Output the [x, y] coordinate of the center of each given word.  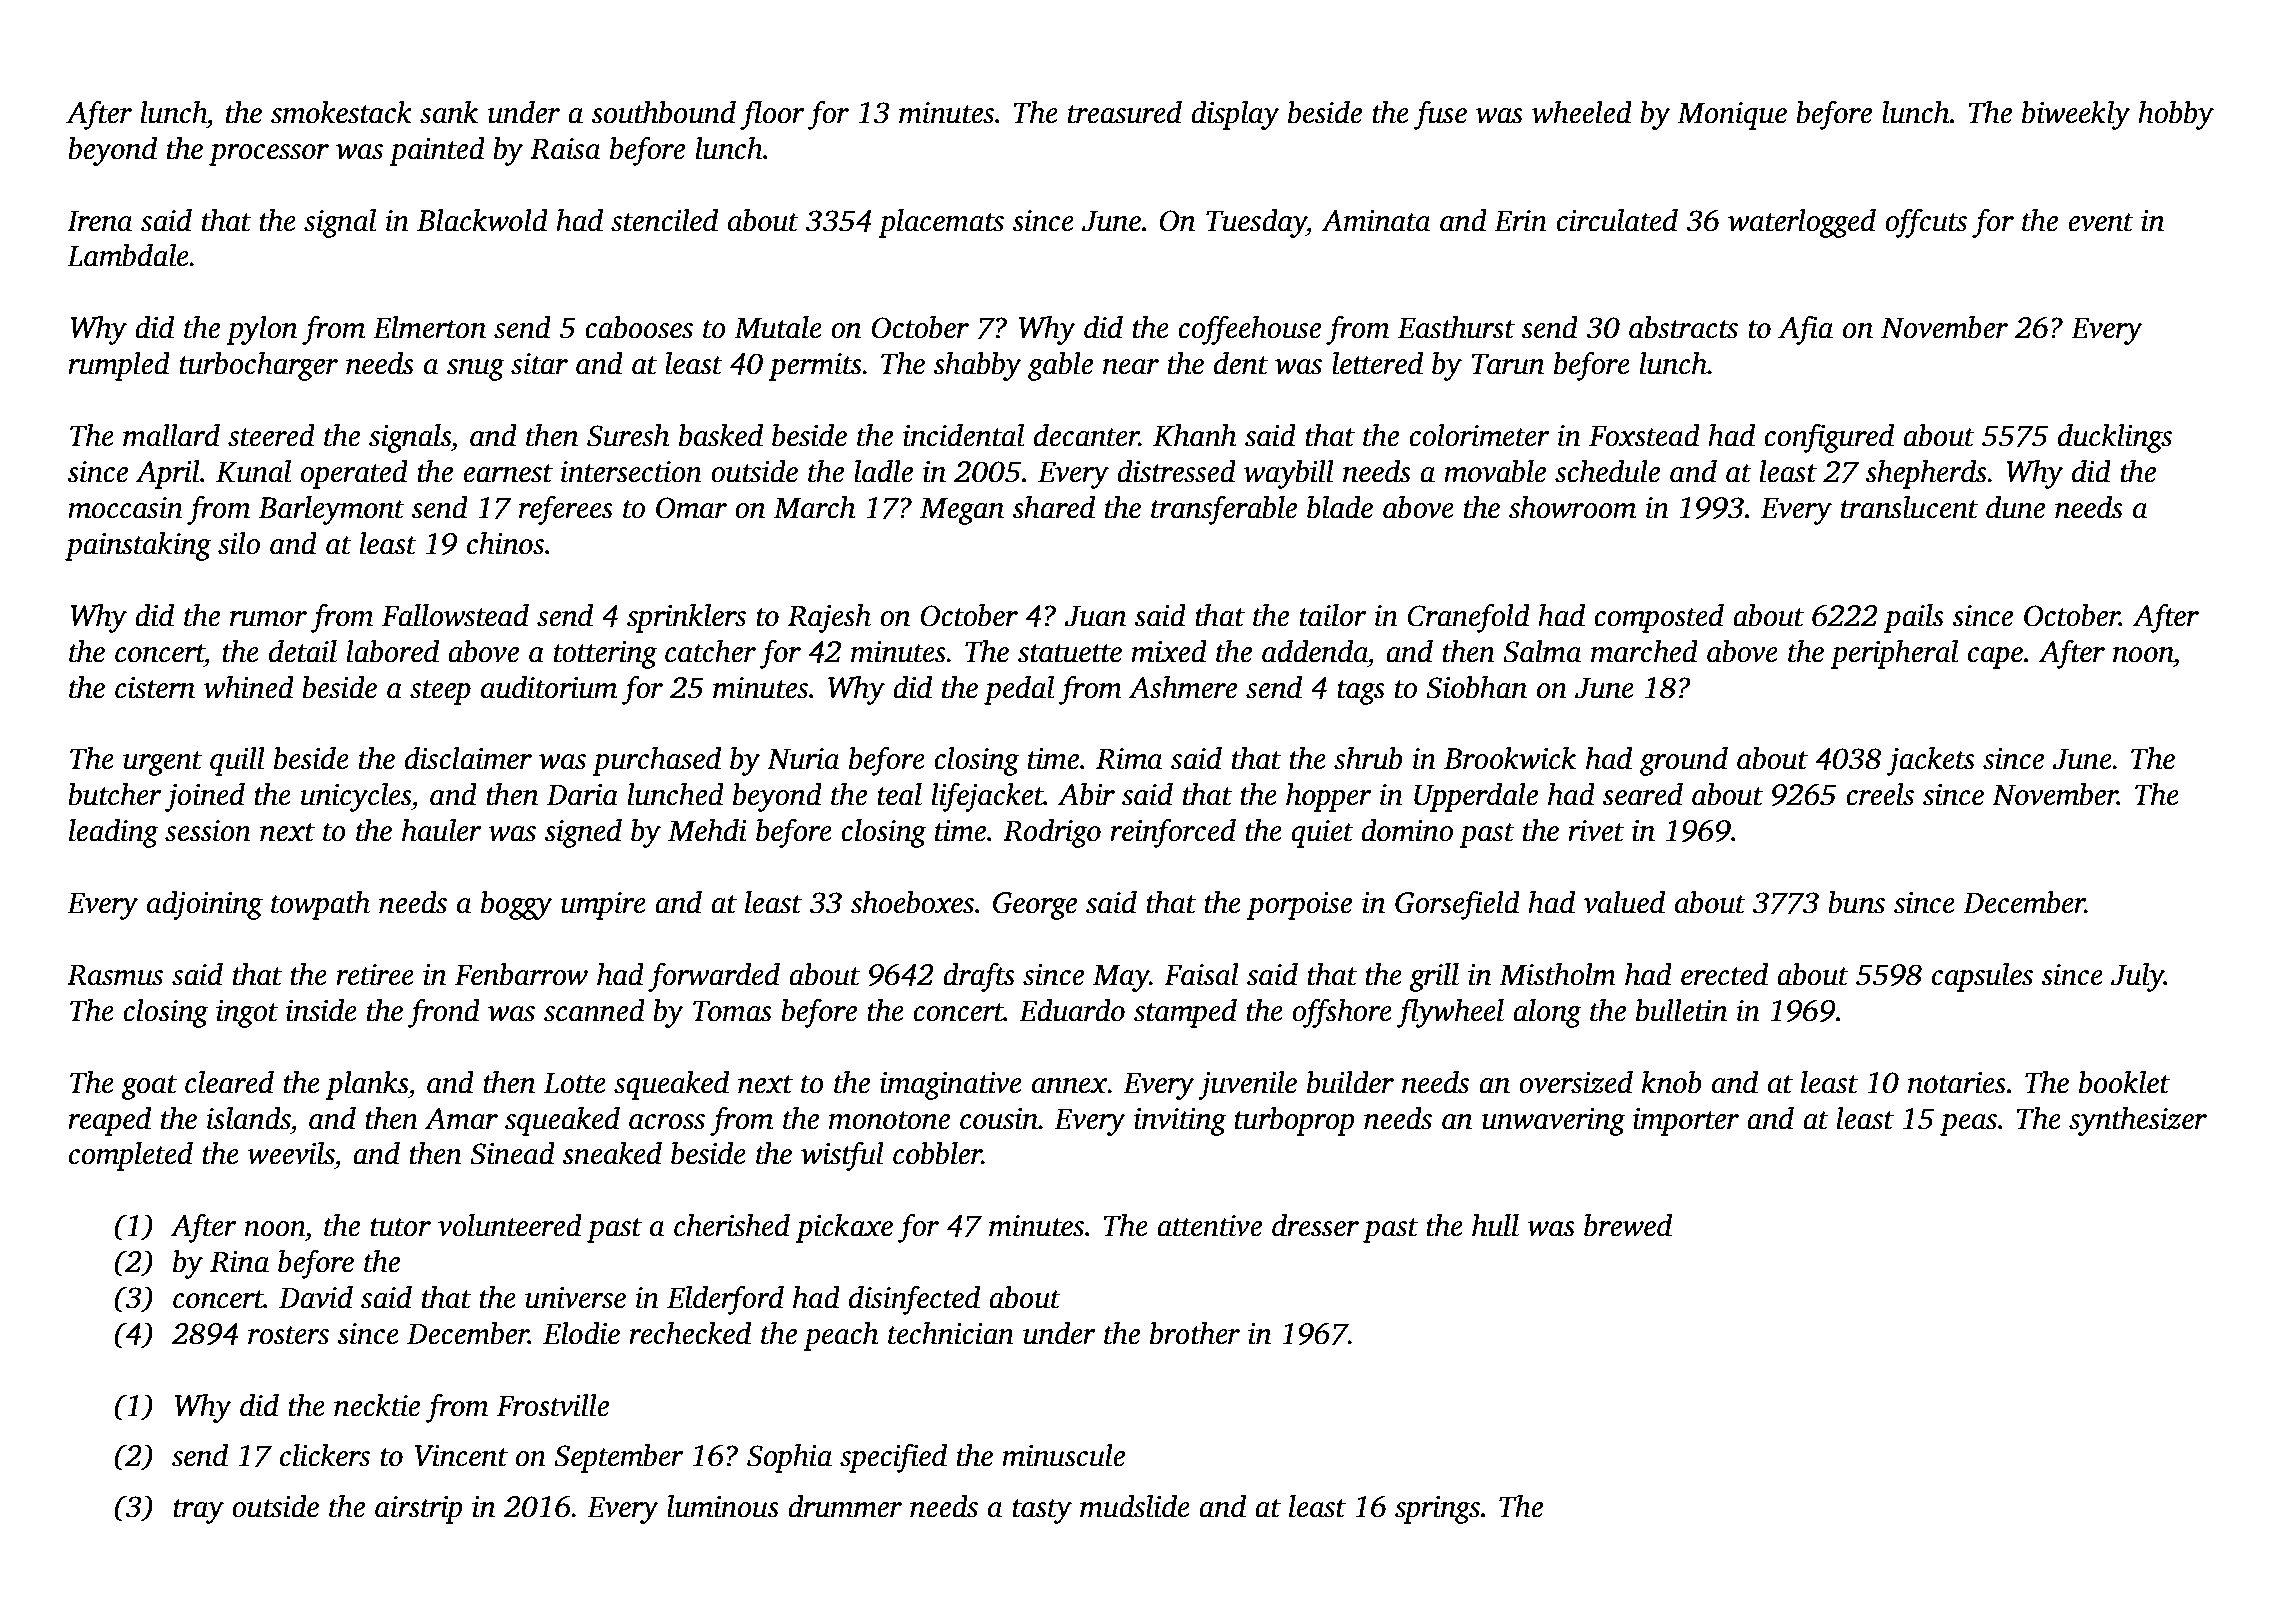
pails [1914, 618]
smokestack [341, 112]
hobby [2176, 115]
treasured [1125, 112]
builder [1350, 1082]
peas [1968, 1125]
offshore [1342, 1013]
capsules [1982, 977]
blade [1340, 507]
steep [440, 692]
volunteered [510, 1225]
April [168, 474]
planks [367, 1085]
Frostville [553, 1405]
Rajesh [829, 618]
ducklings [2115, 438]
